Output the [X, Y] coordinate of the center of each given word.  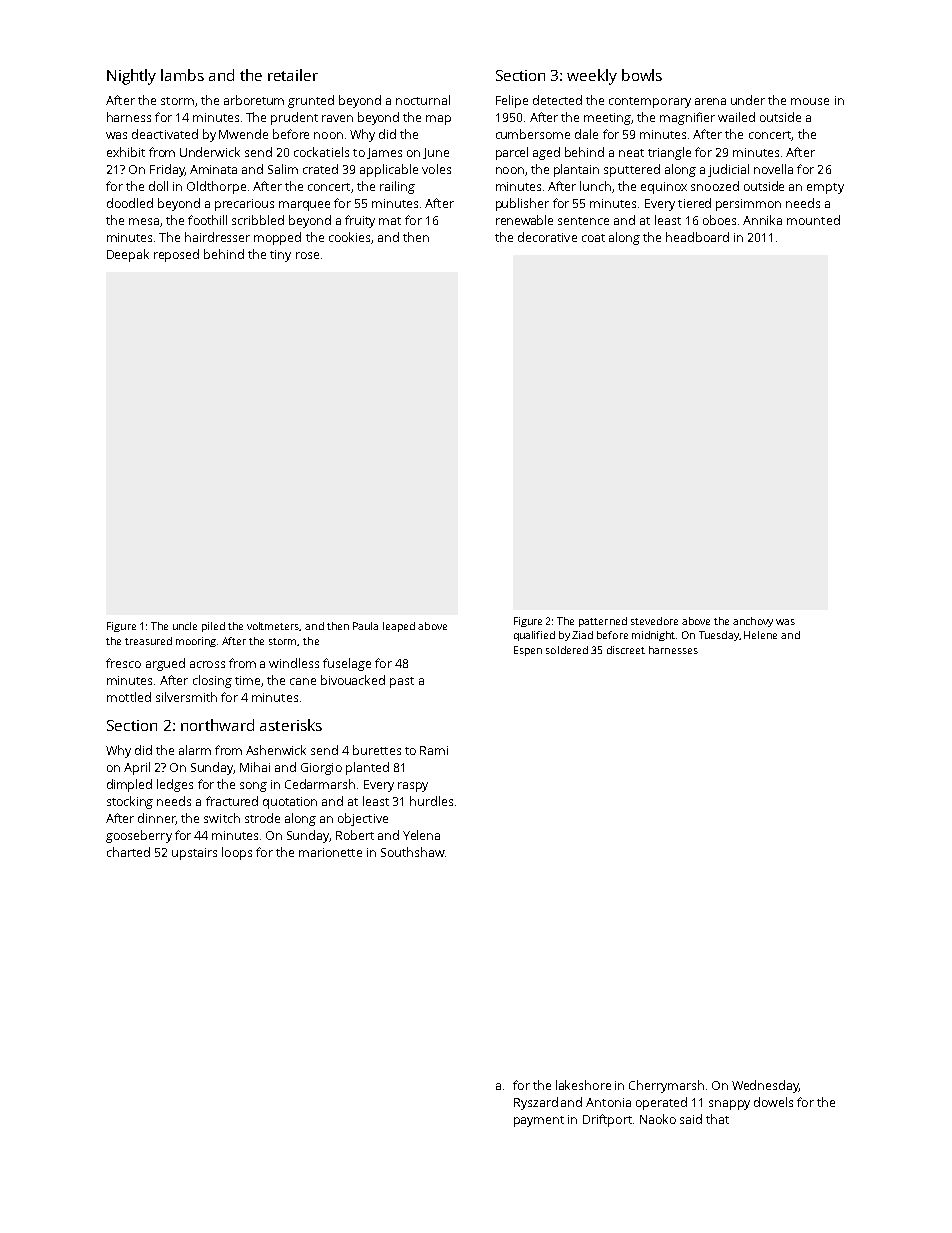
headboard [697, 237]
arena [710, 101]
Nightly [131, 77]
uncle [185, 626]
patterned [603, 622]
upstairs [194, 854]
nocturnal [423, 100]
